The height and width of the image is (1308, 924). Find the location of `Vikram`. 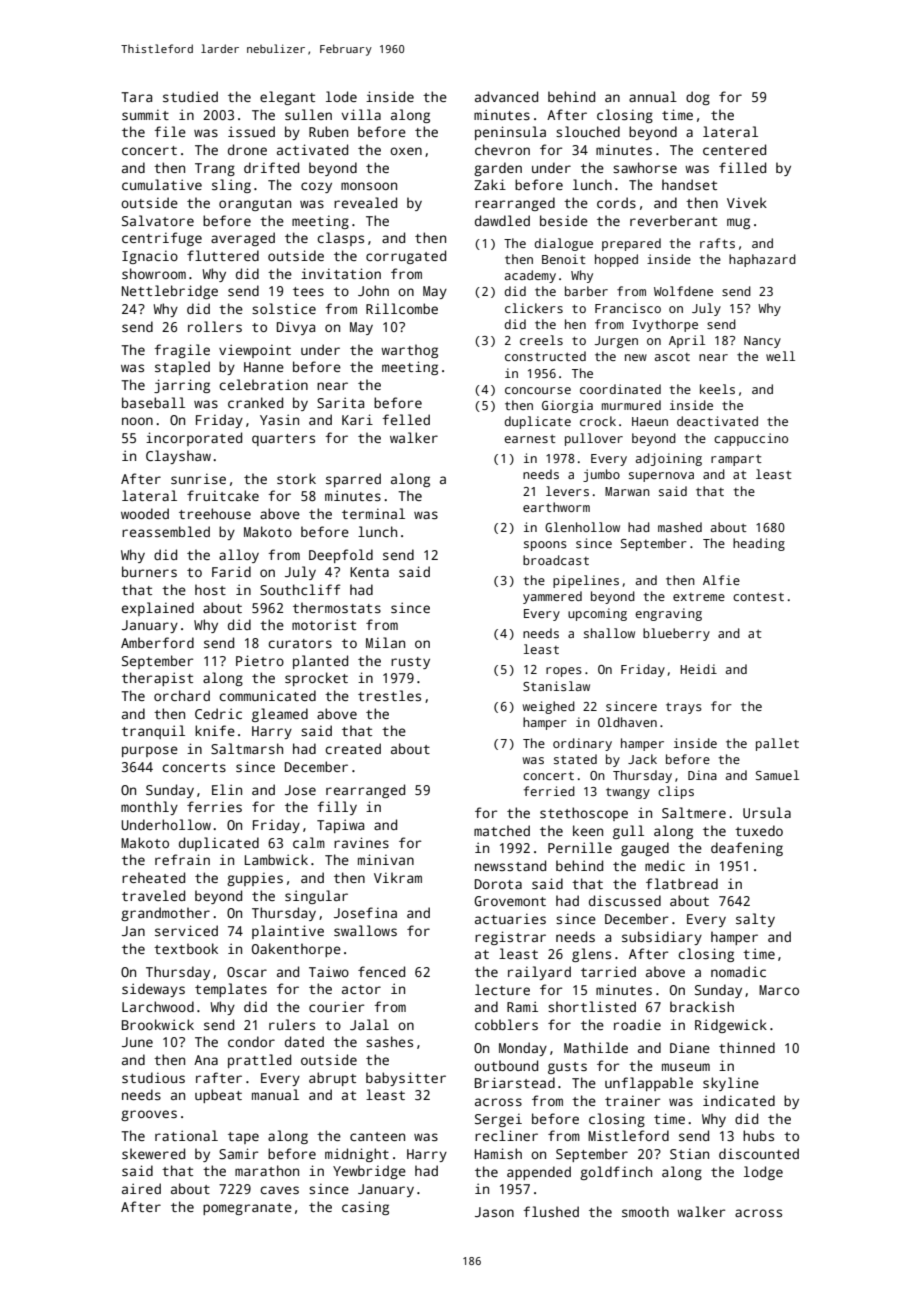

Vikram is located at coordinates (398, 877).
